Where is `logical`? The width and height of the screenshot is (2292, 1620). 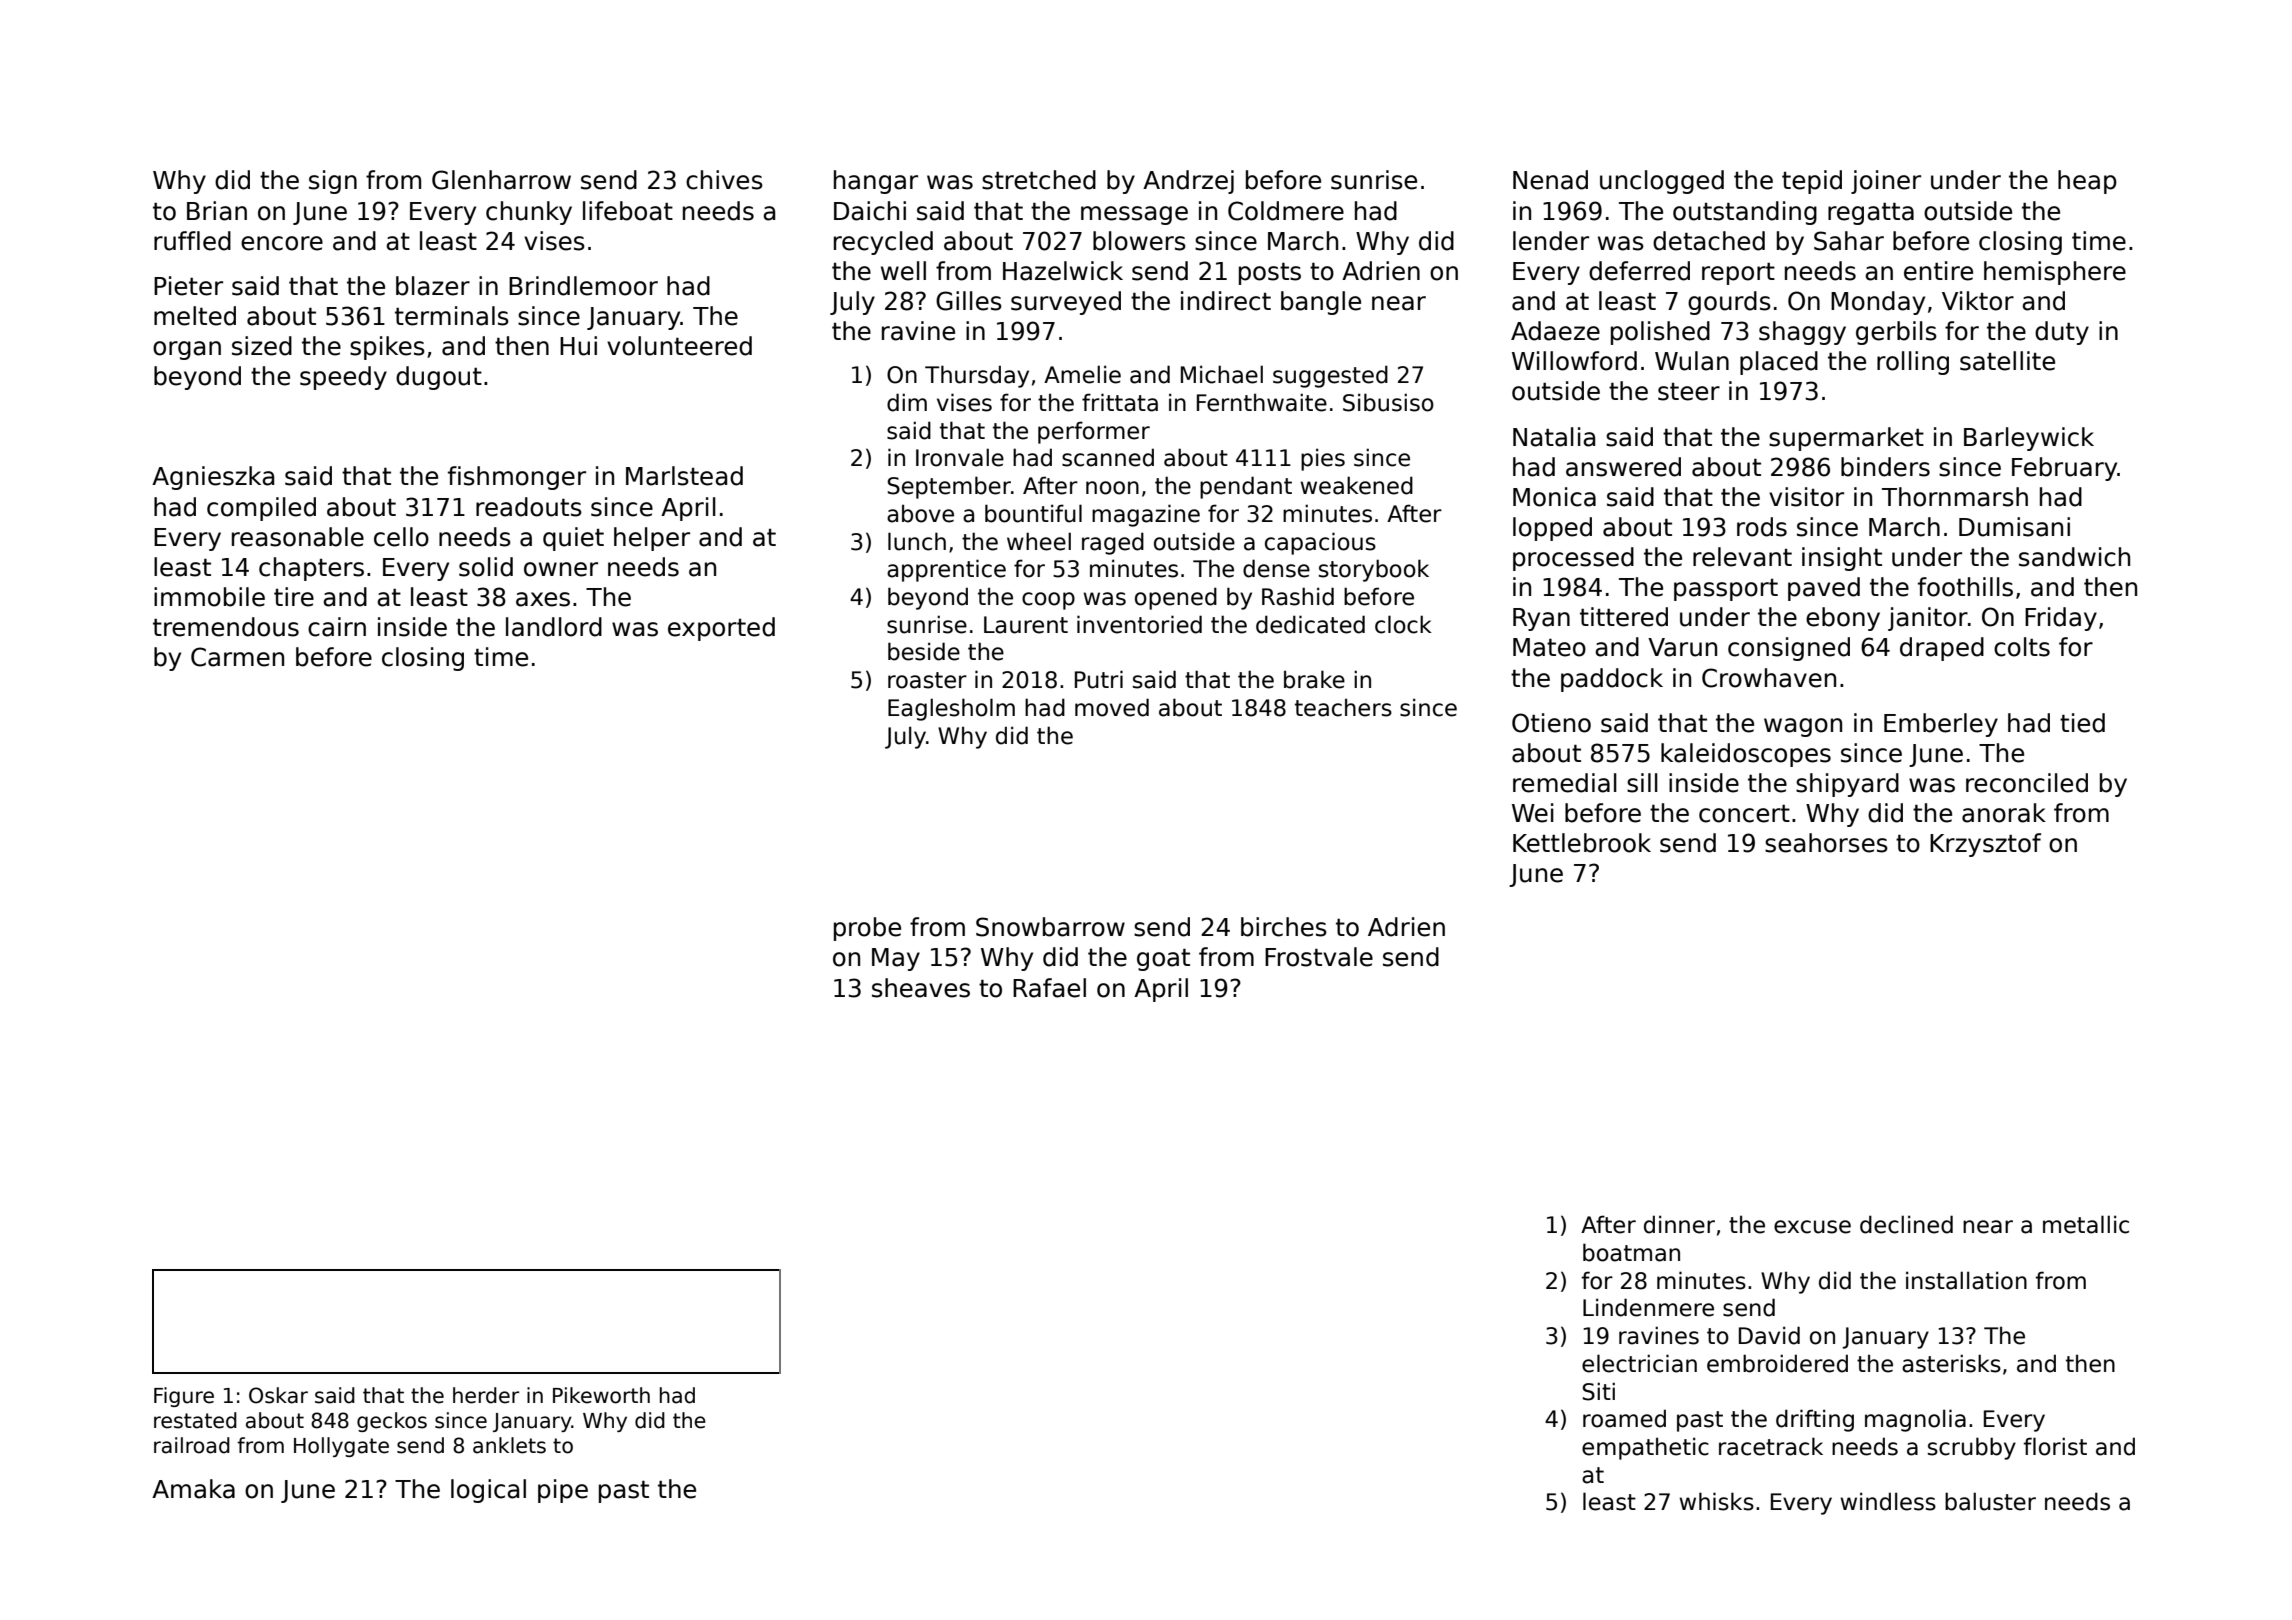
logical is located at coordinates (488, 1491).
